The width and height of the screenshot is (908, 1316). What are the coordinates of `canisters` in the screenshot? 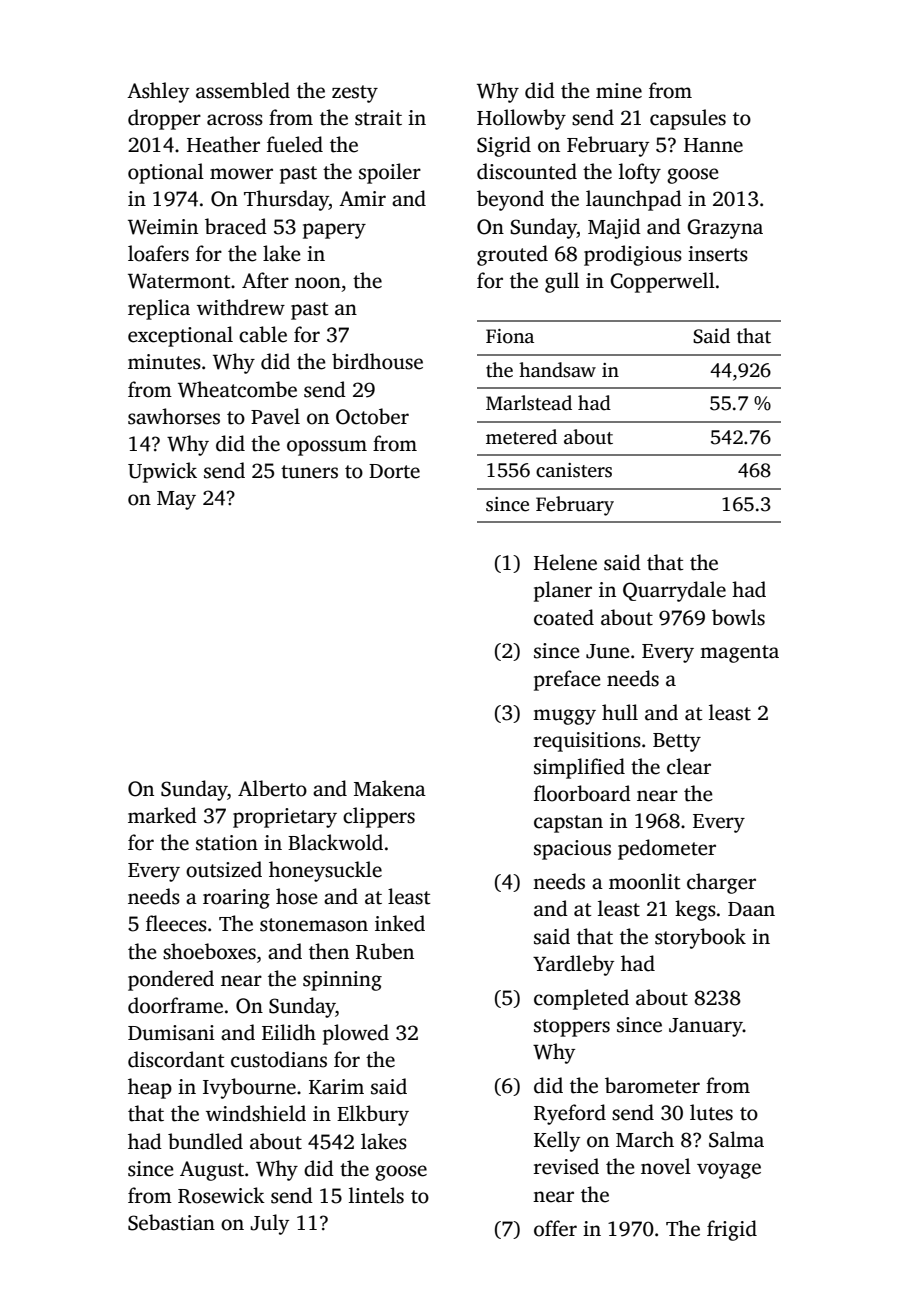 It's located at (574, 470).
